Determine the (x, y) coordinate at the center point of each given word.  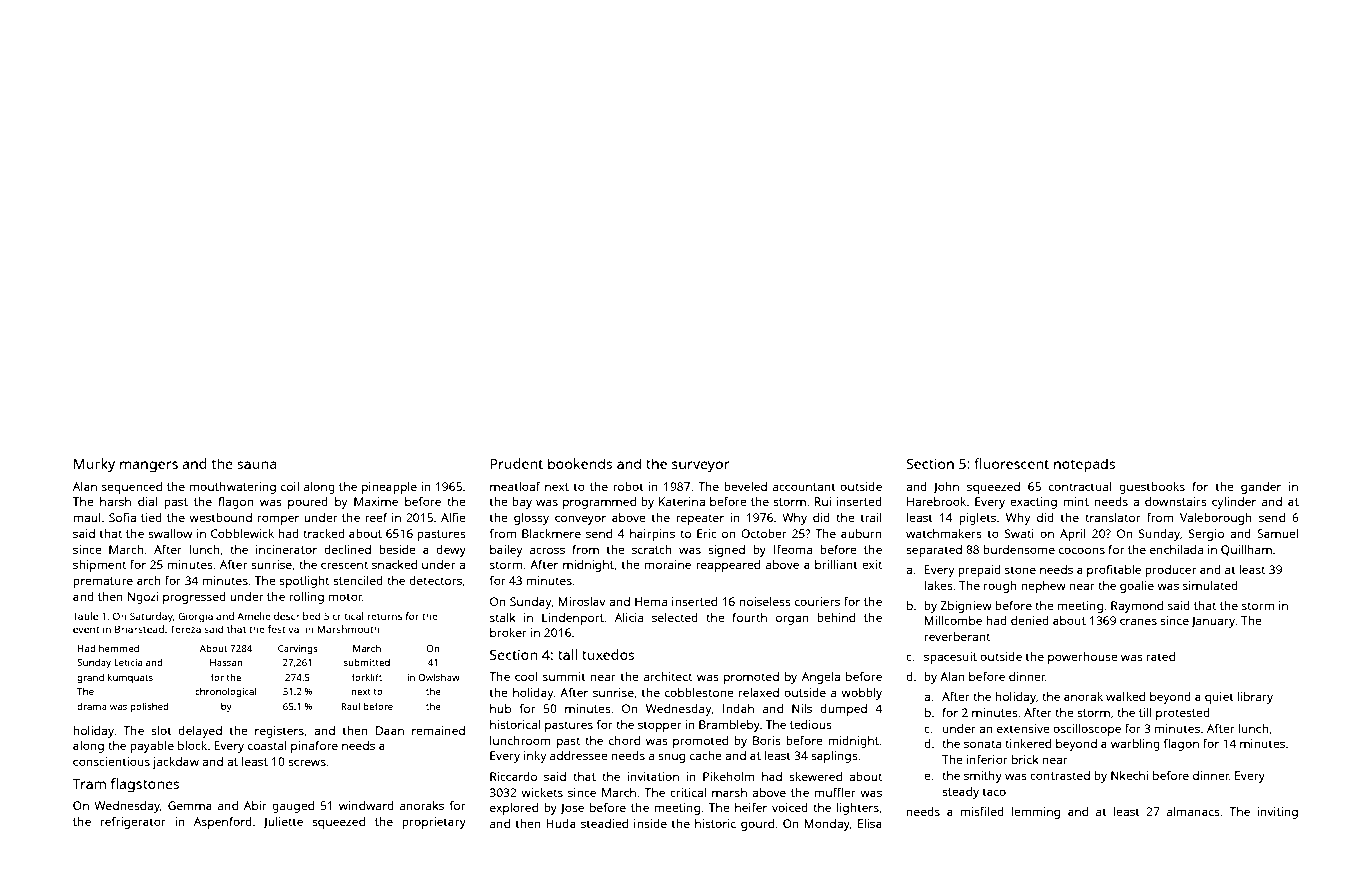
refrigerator (133, 823)
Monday (827, 825)
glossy (531, 519)
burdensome (1019, 549)
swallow (170, 533)
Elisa (870, 823)
